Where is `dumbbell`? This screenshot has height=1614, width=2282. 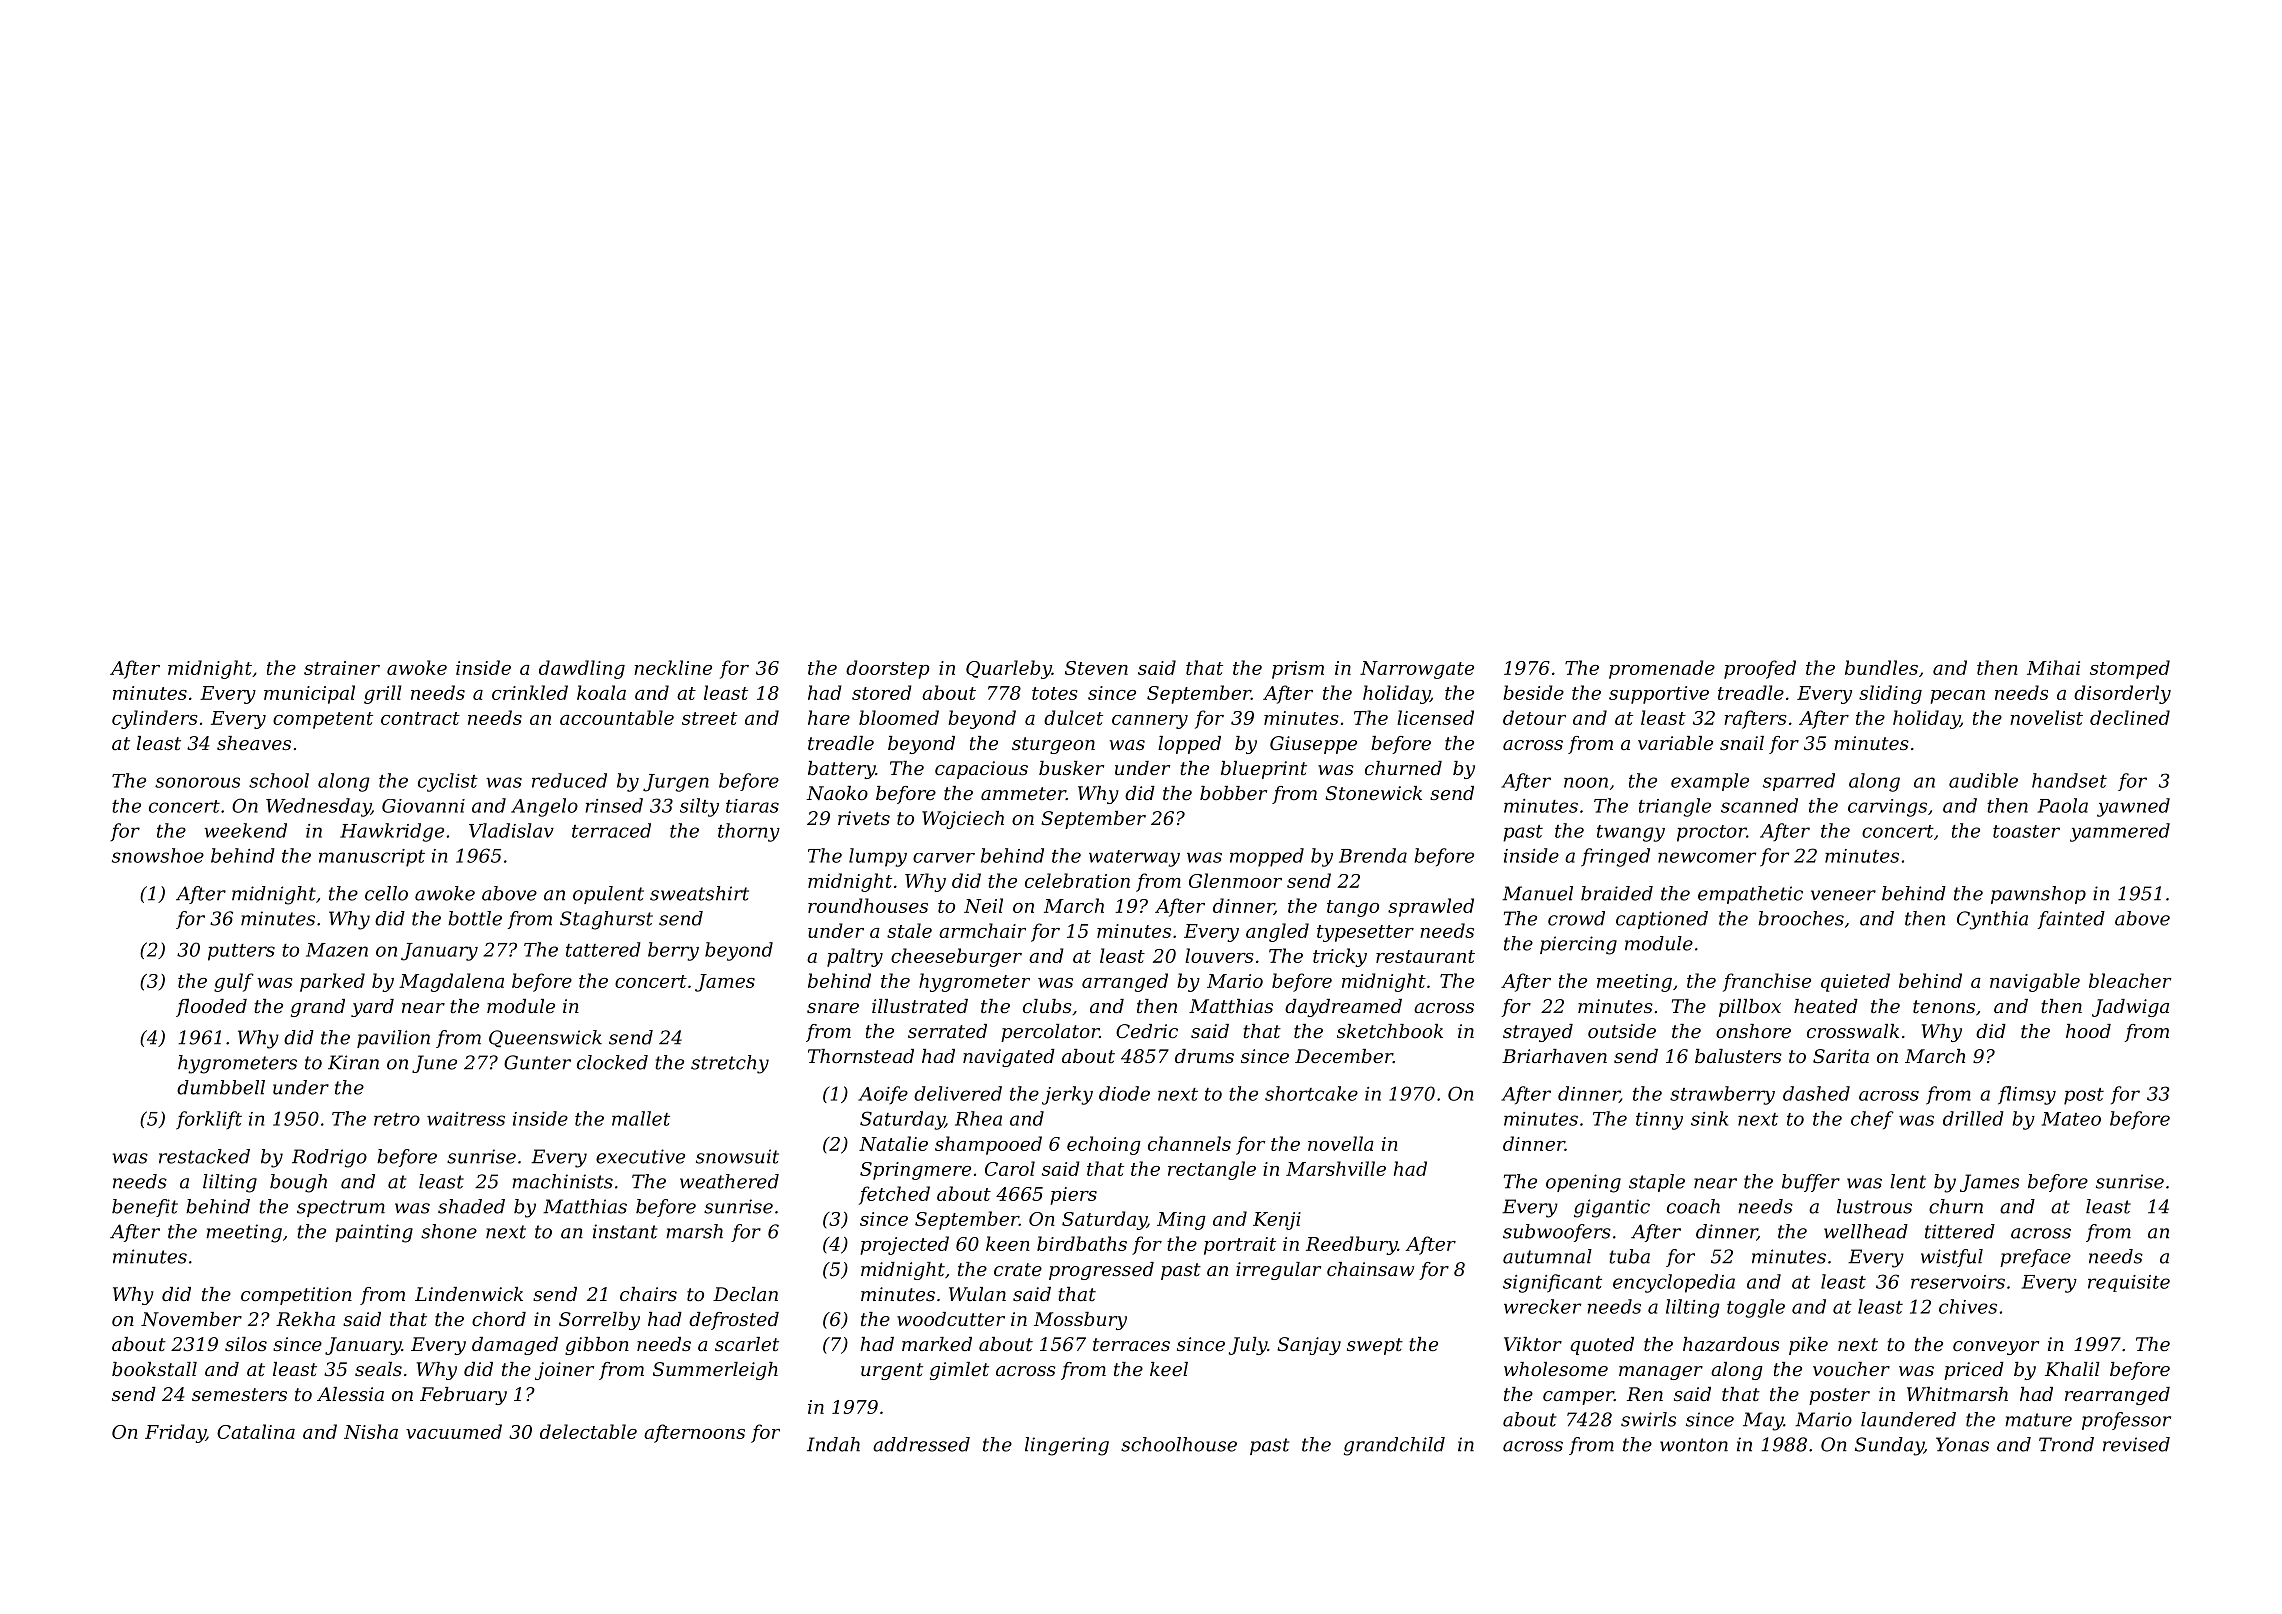
dumbbell is located at coordinates (221, 1087).
